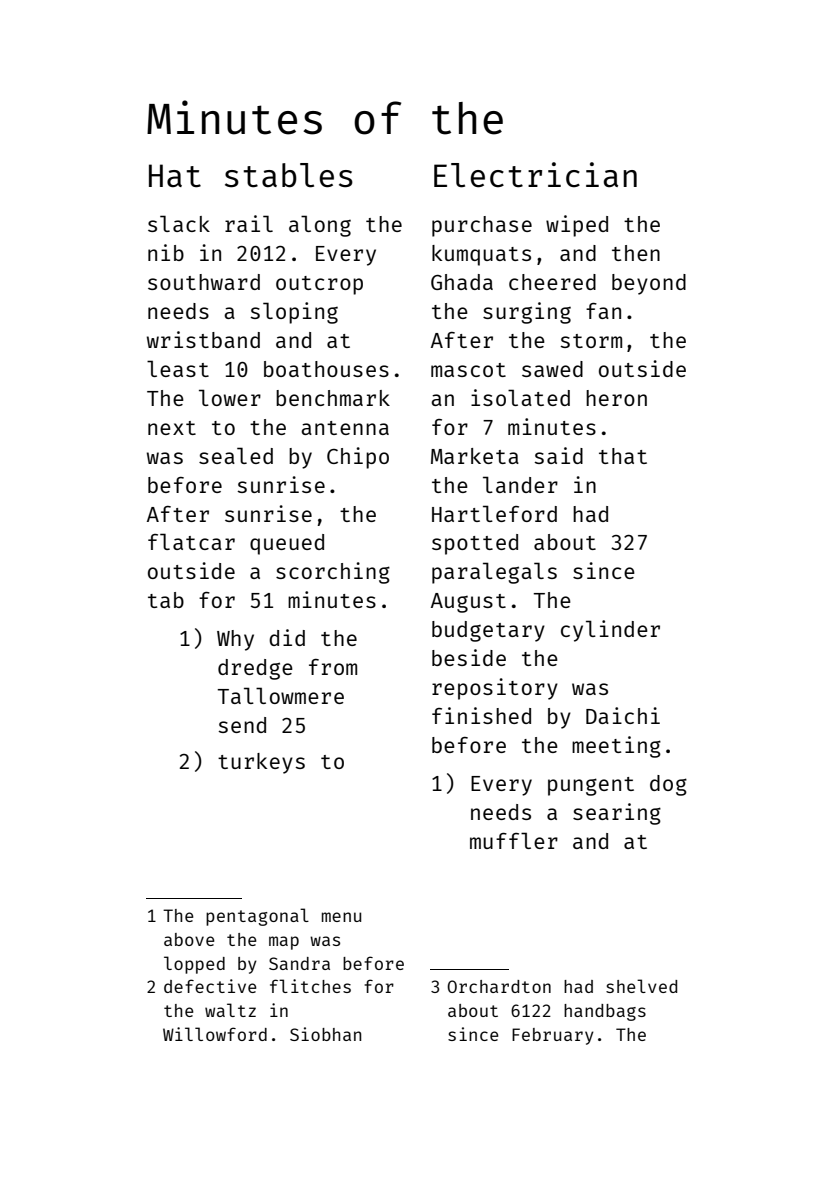 The image size is (836, 1187). Describe the element at coordinates (623, 456) in the image. I see `that` at that location.
